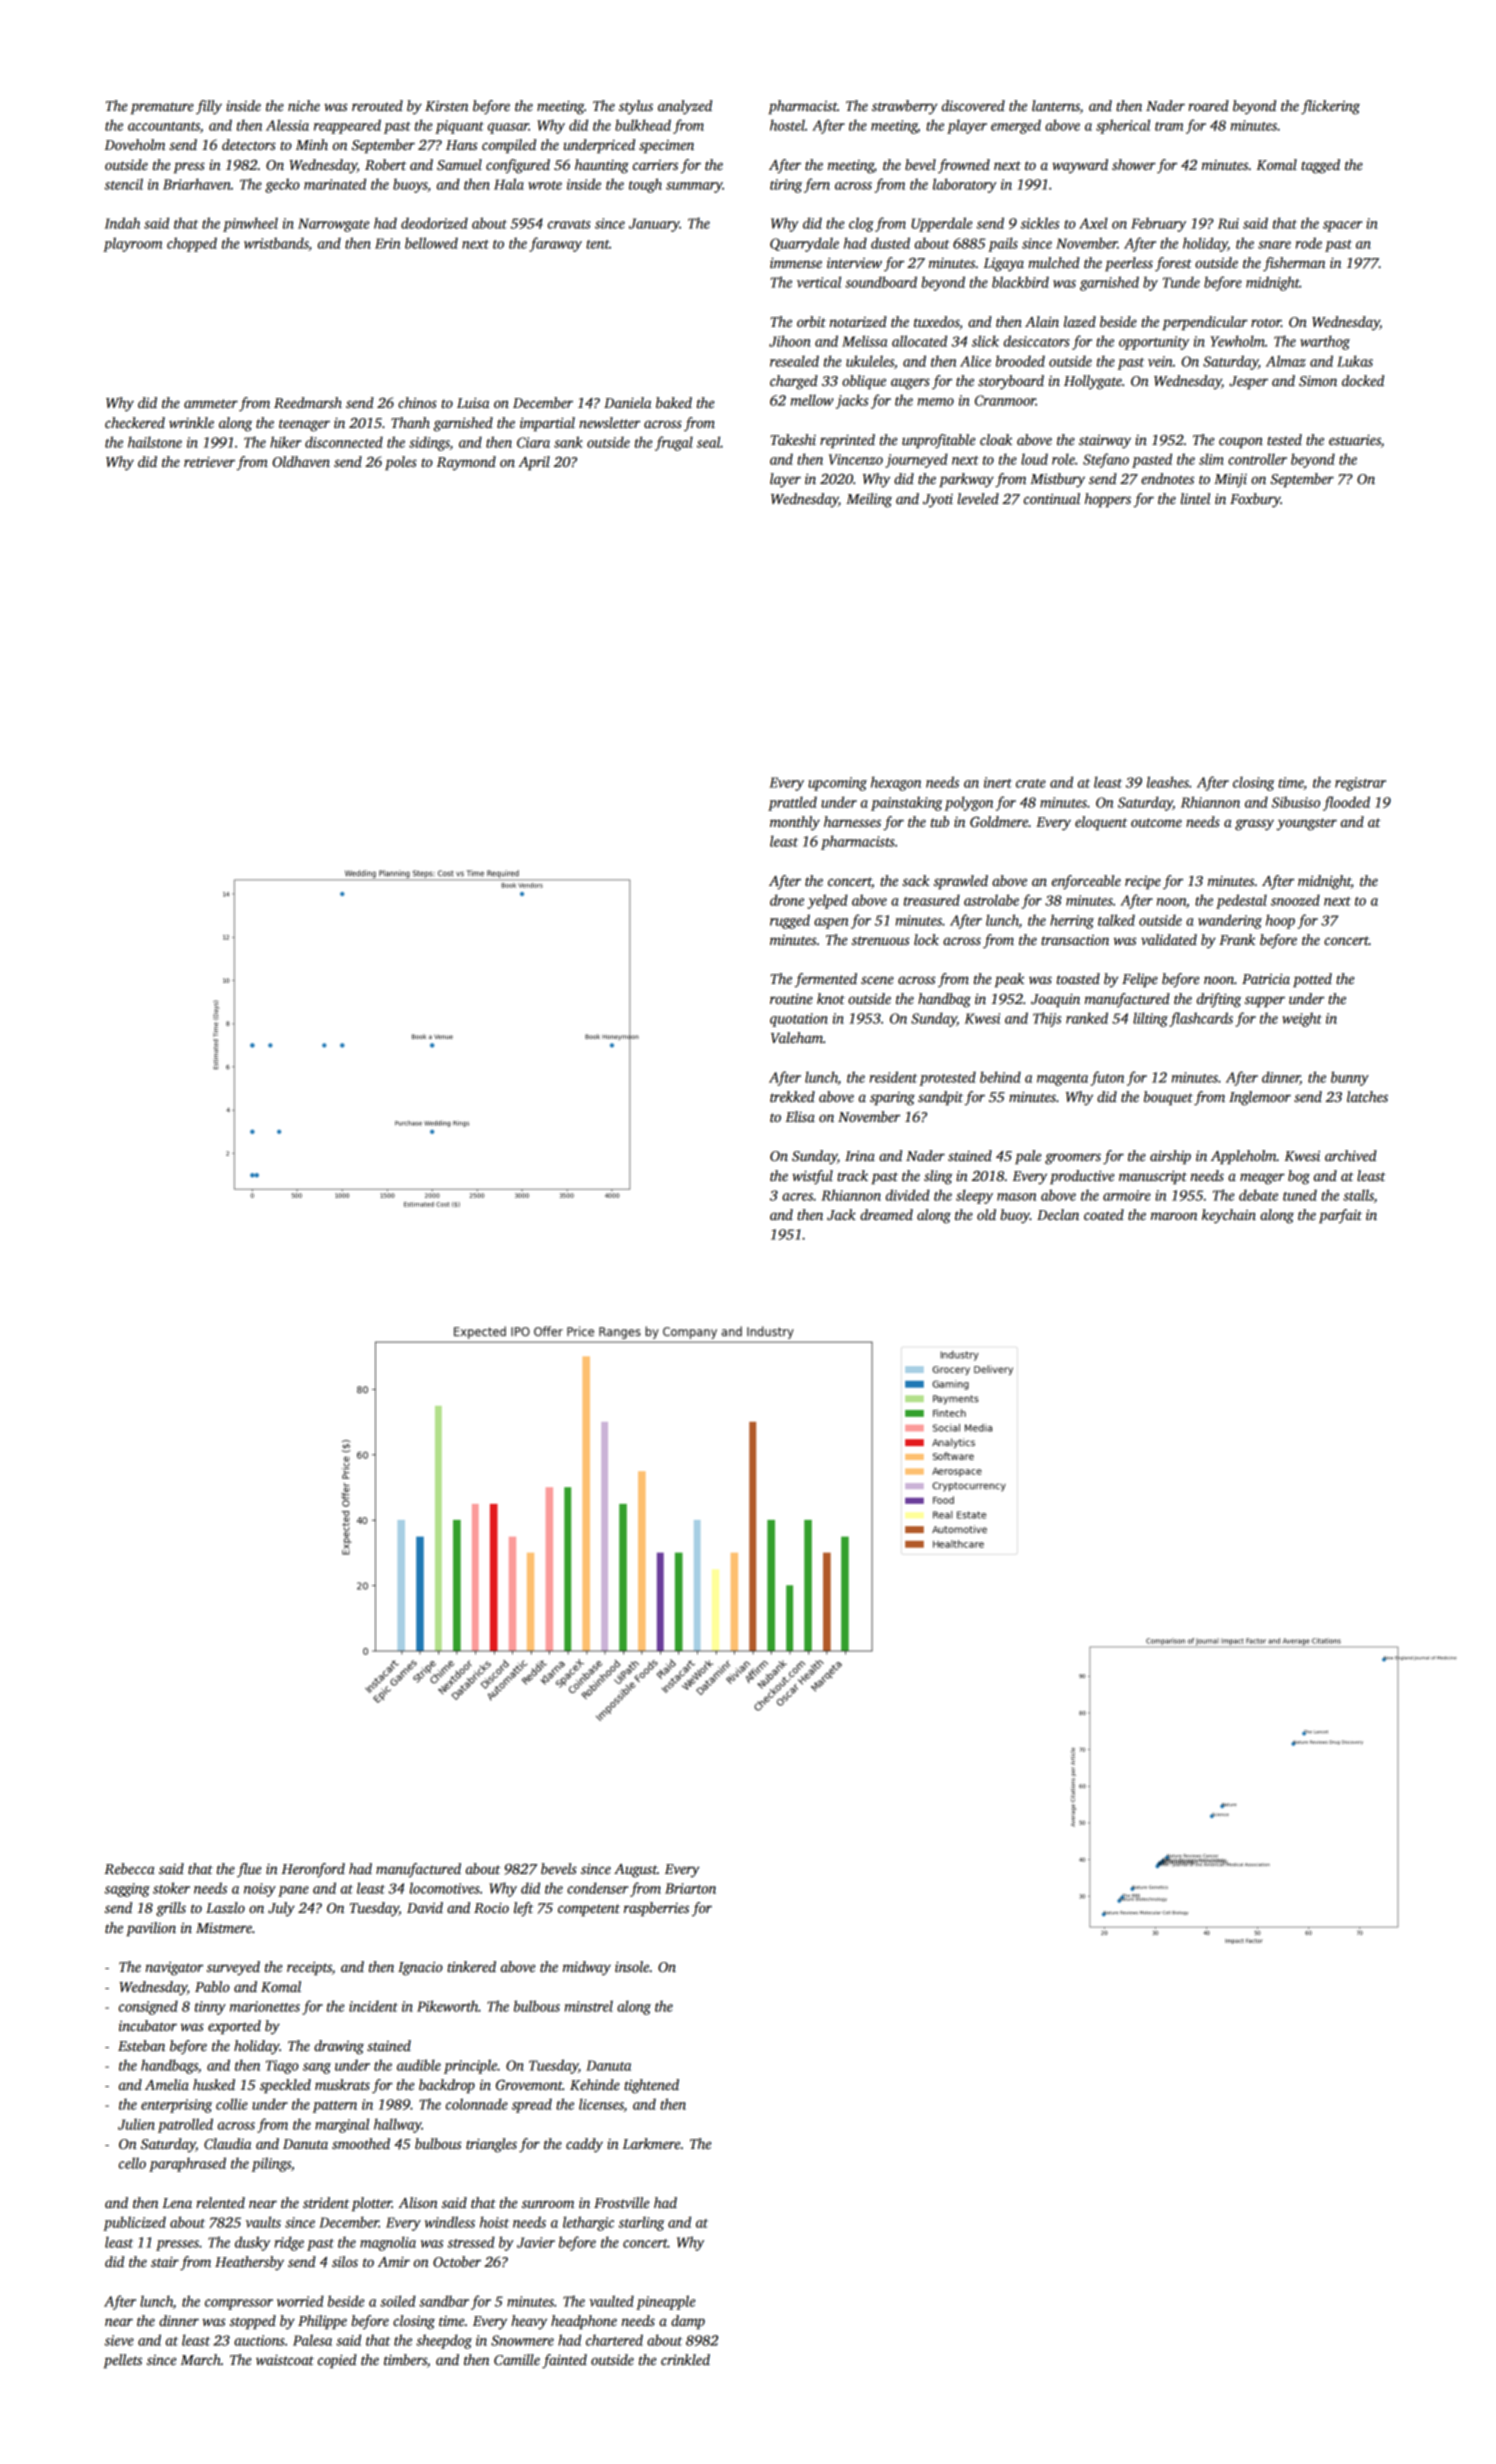 The height and width of the document is (2464, 1496). Describe the element at coordinates (1355, 439) in the document. I see `estuaries` at that location.
